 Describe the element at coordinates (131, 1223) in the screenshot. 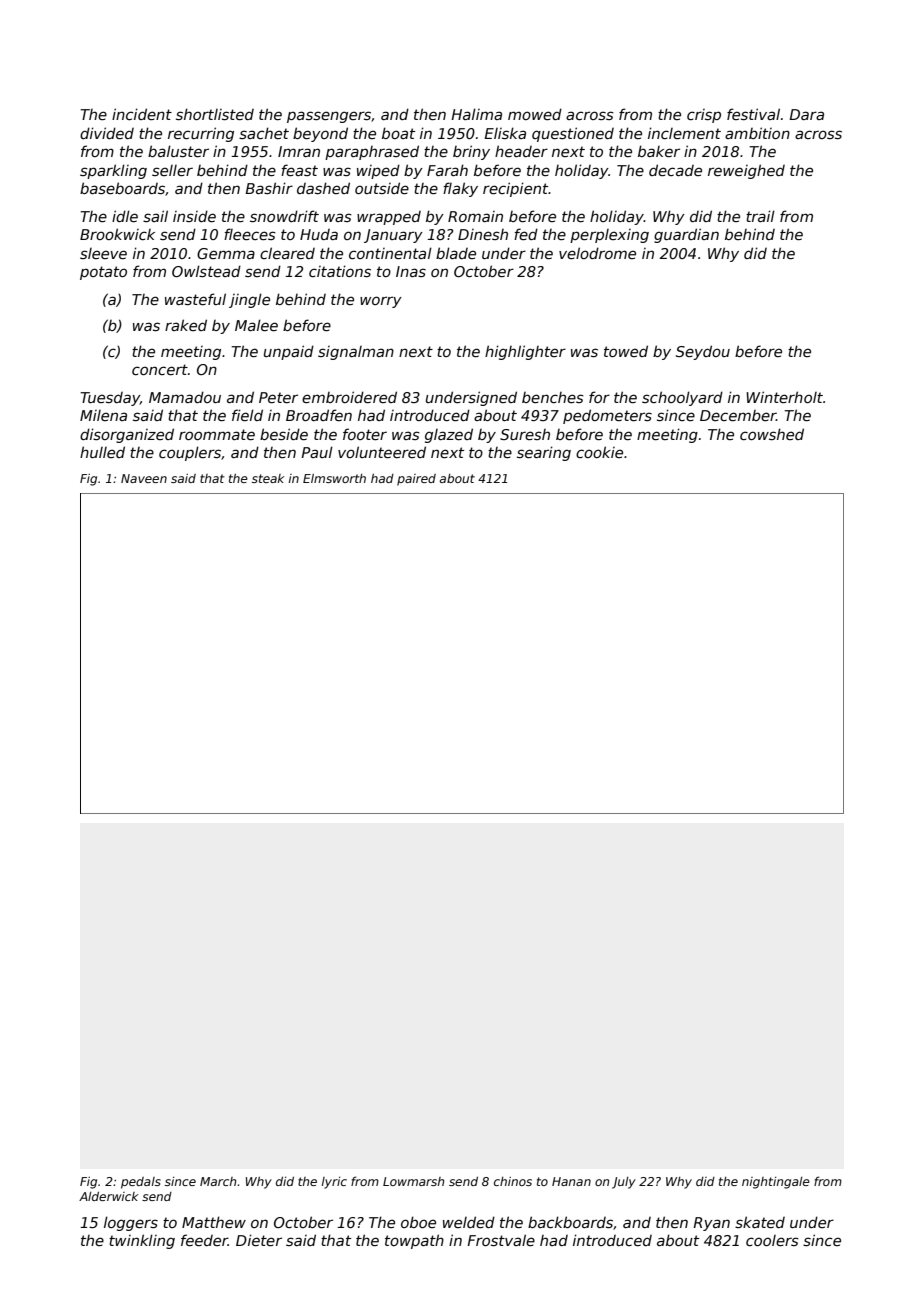

I see `loggers` at that location.
